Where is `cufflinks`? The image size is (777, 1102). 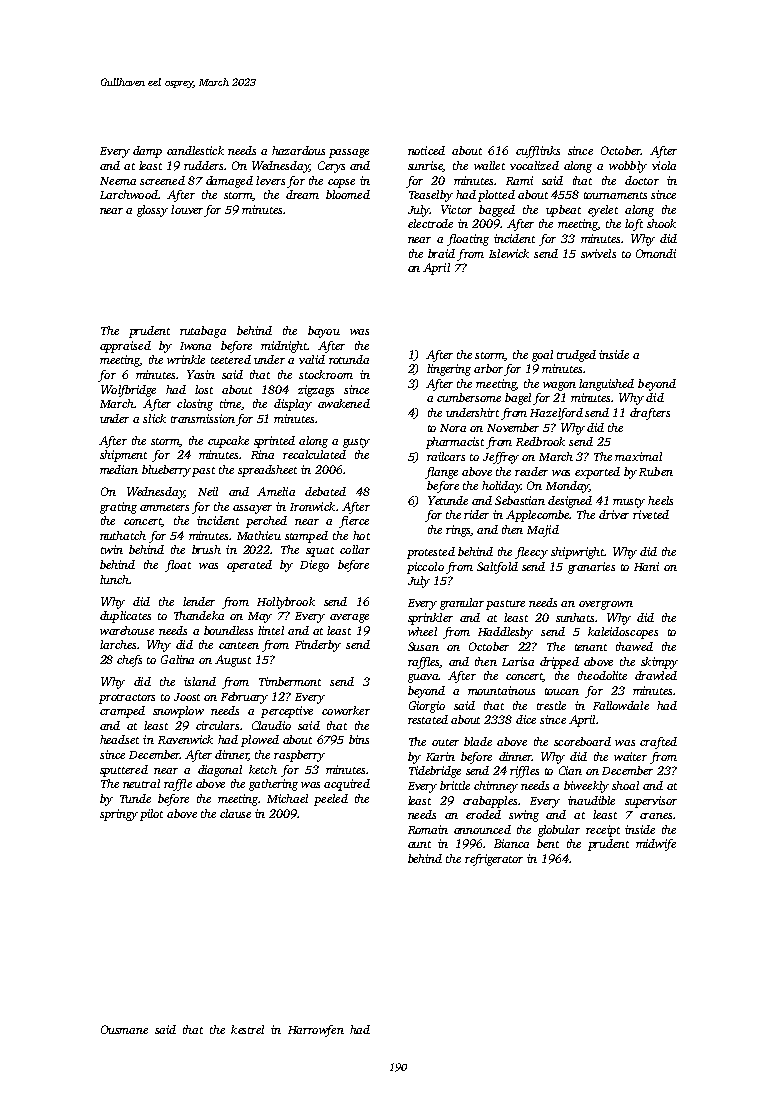
cufflinks is located at coordinates (538, 152).
